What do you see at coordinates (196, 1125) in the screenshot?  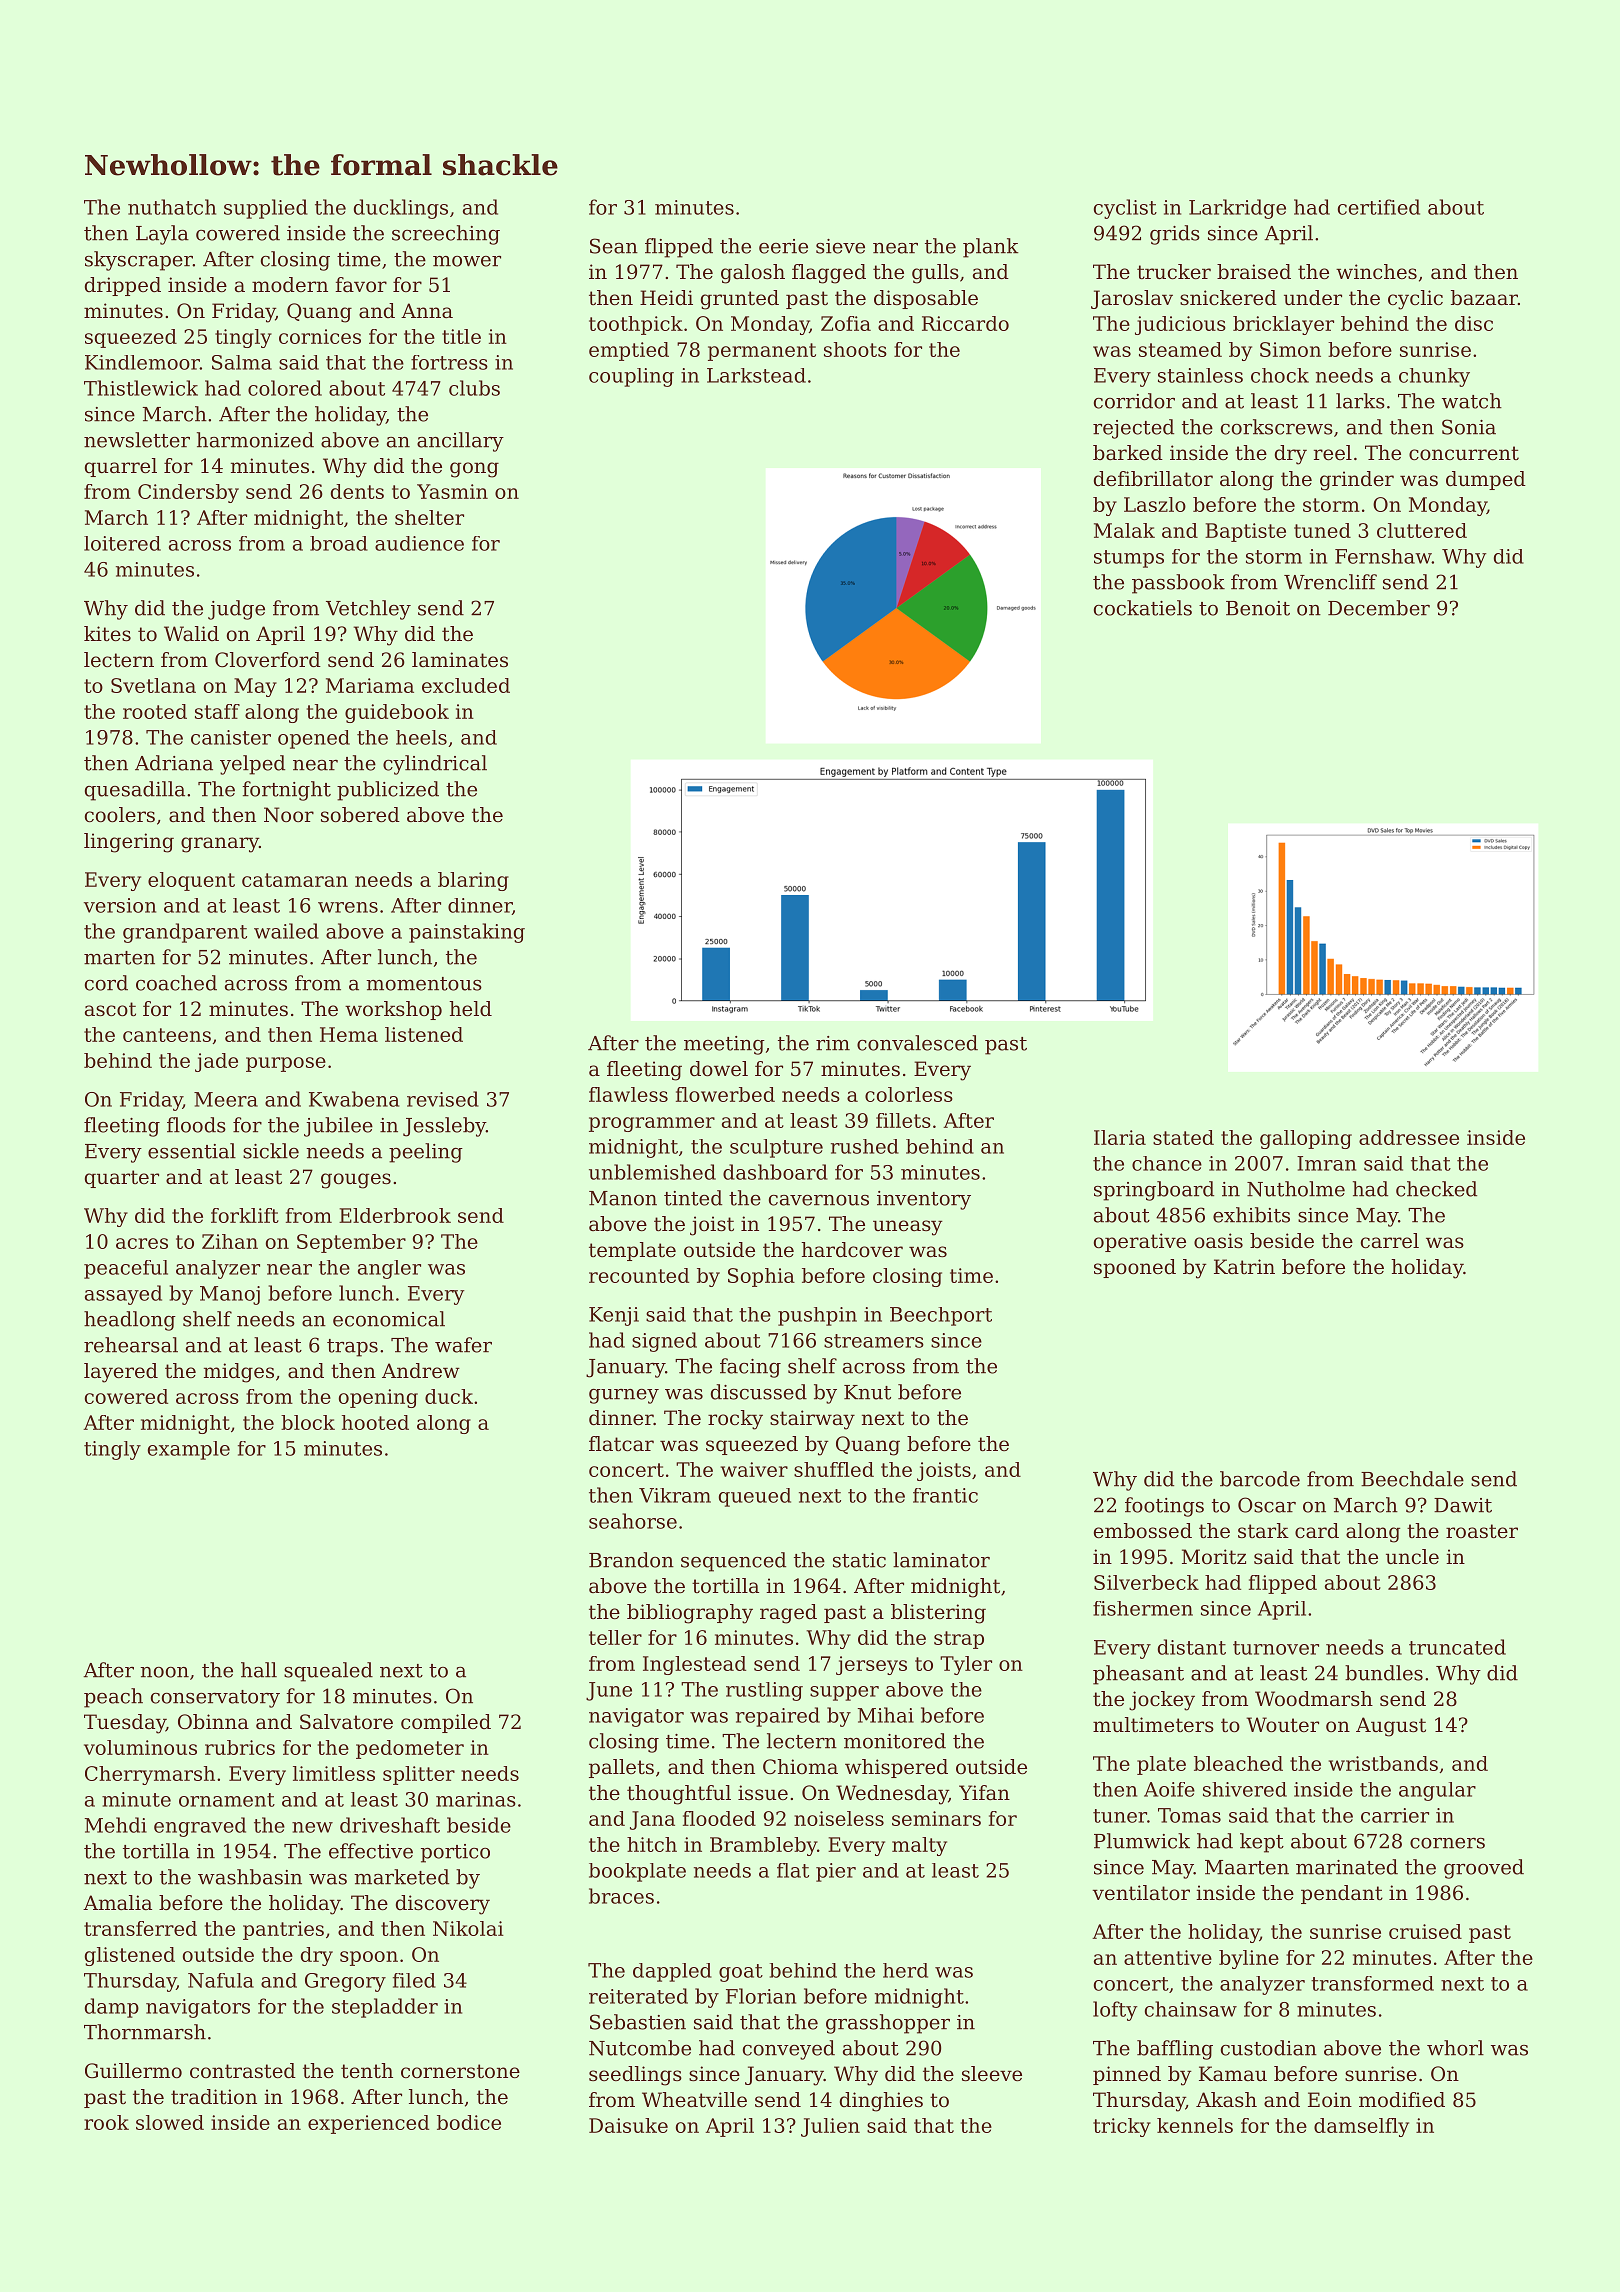 I see `floods` at bounding box center [196, 1125].
